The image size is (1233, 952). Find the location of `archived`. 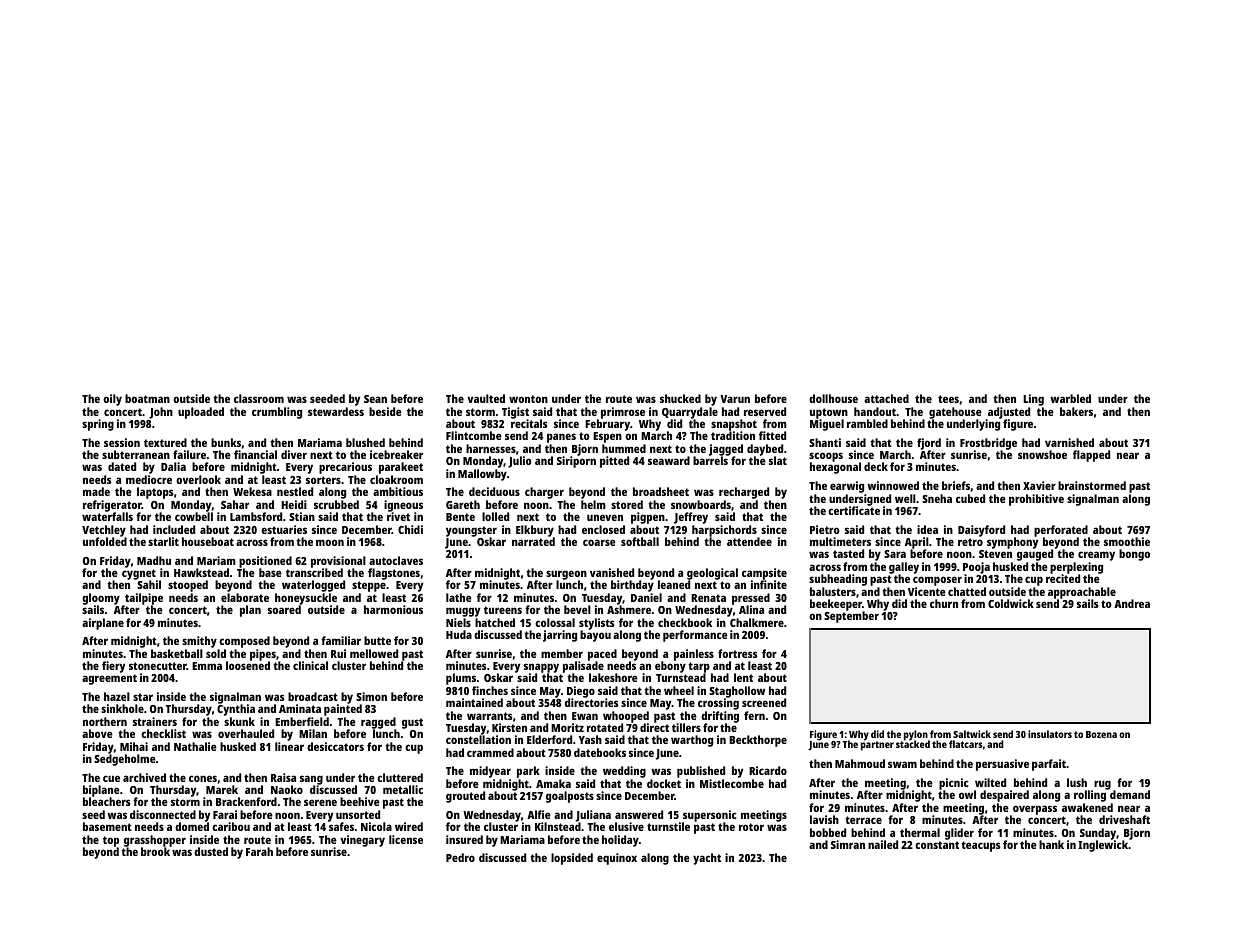

archived is located at coordinates (144, 777).
